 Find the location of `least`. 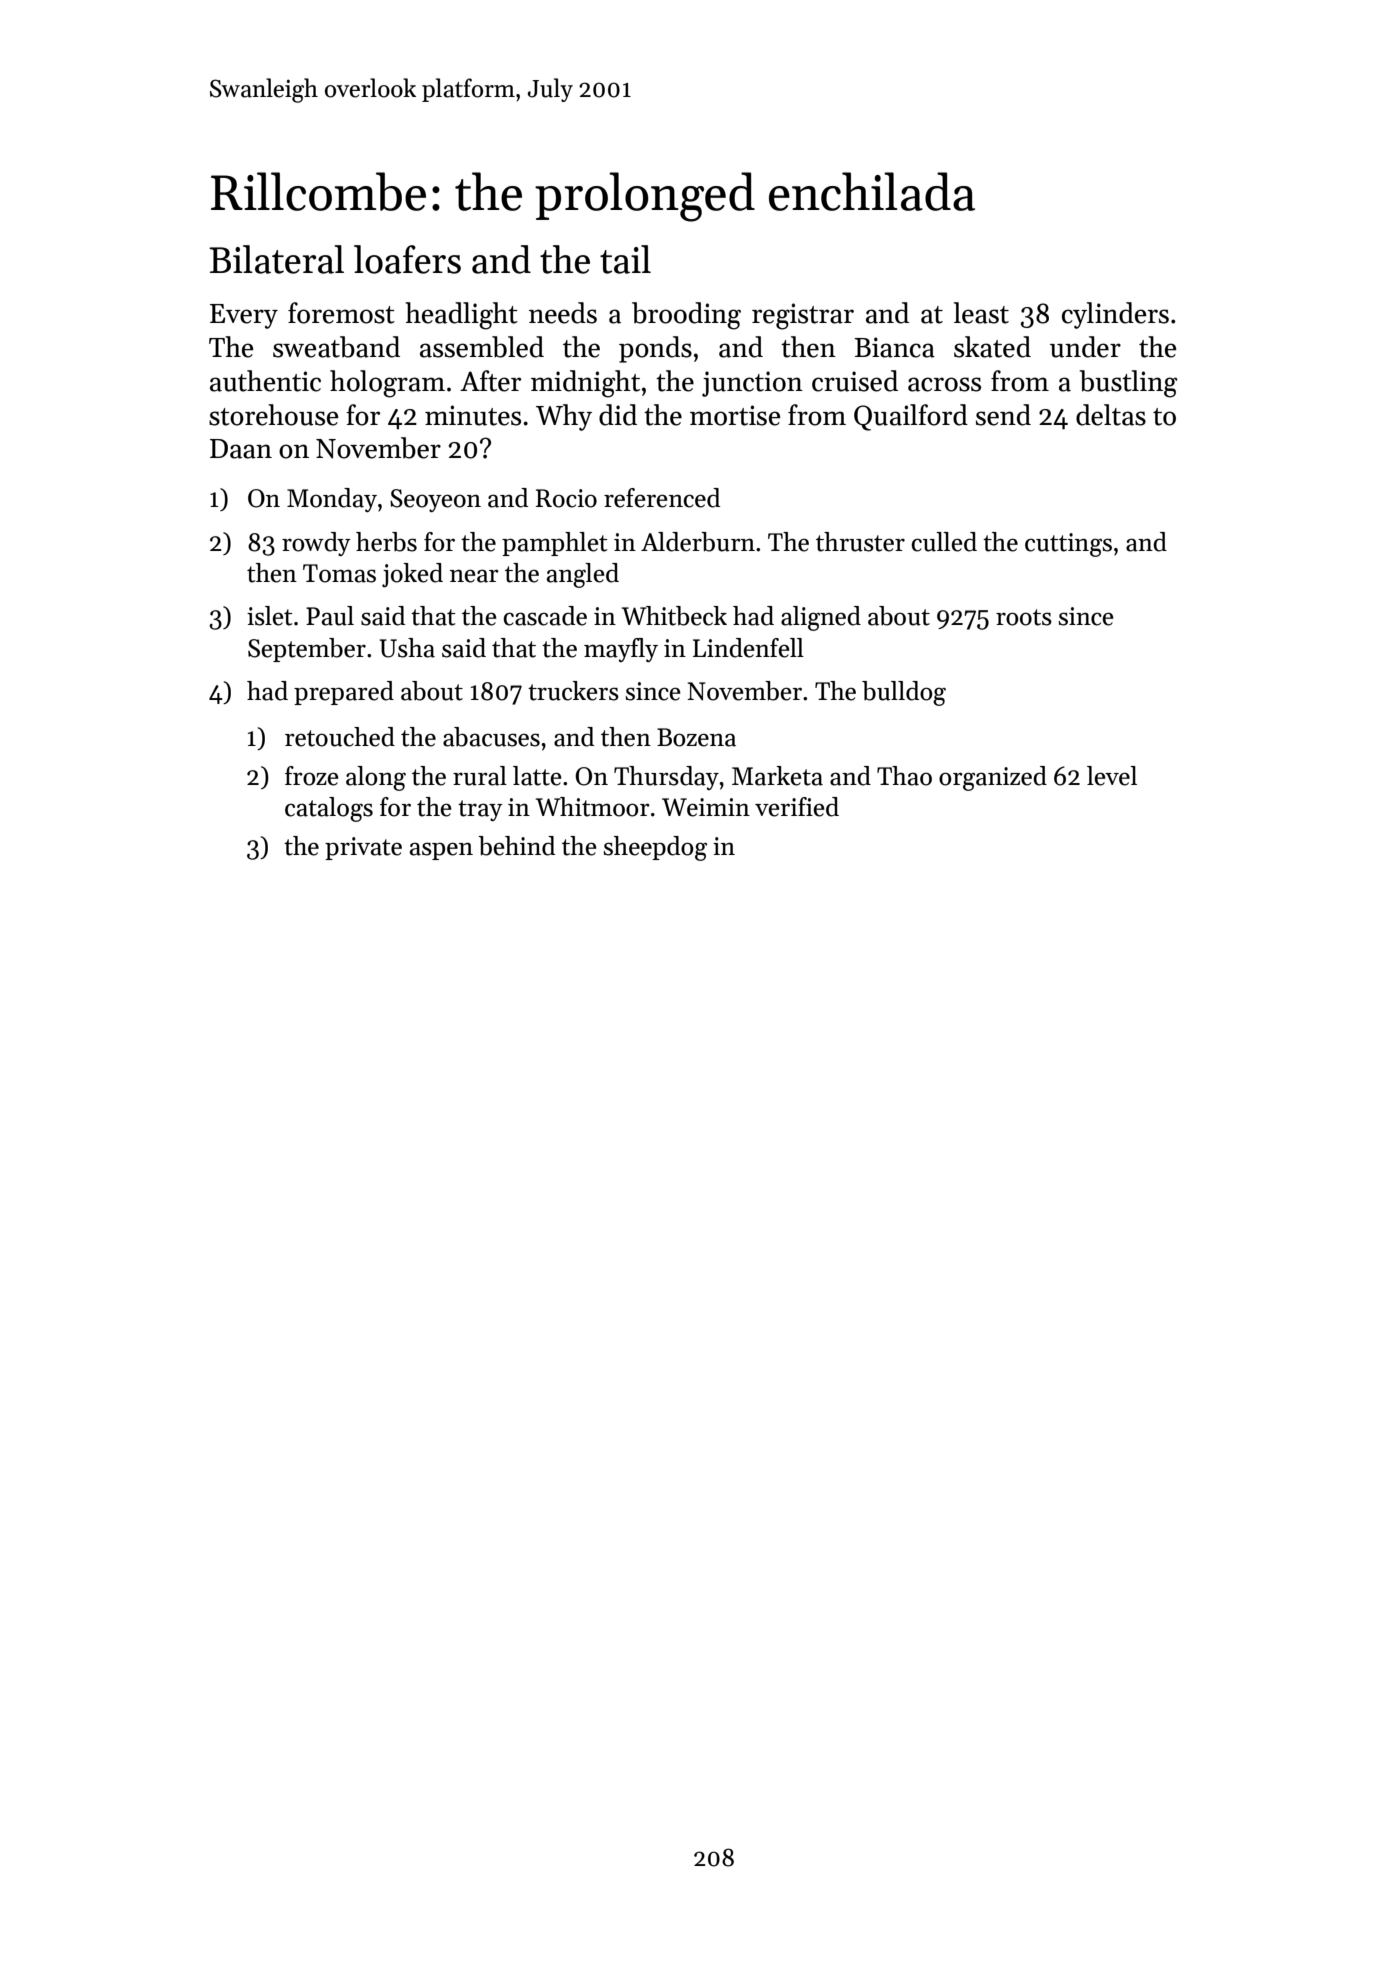

least is located at coordinates (981, 313).
